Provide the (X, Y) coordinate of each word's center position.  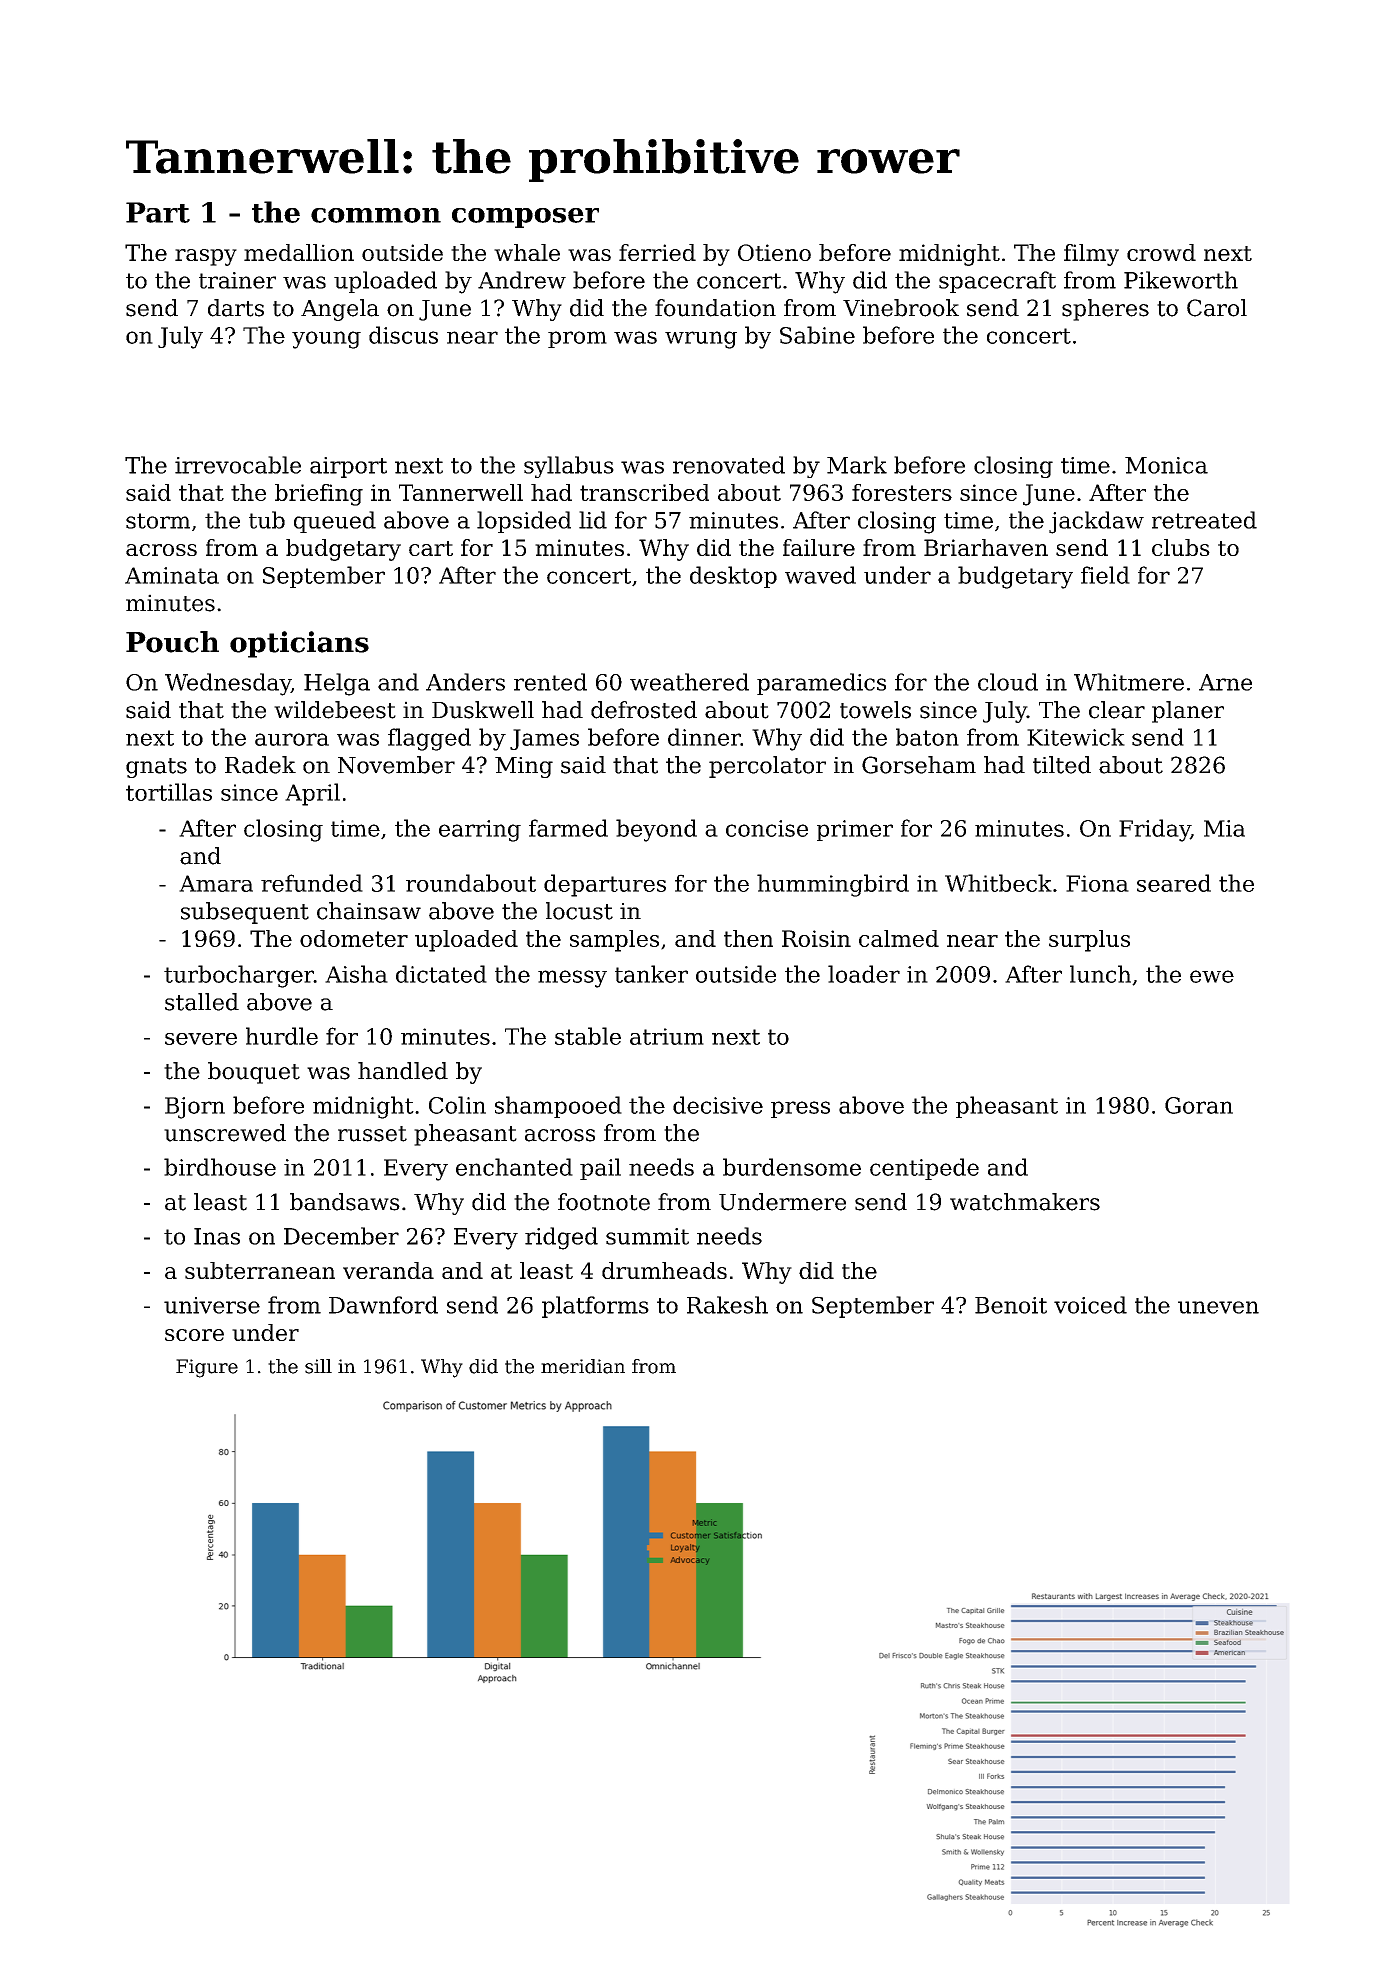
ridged (561, 1238)
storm (158, 521)
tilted (1062, 765)
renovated (729, 465)
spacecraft (997, 282)
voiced (1090, 1305)
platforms (595, 1307)
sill (318, 1366)
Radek (260, 765)
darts (236, 308)
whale (527, 252)
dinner (704, 737)
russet (372, 1134)
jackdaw (1096, 522)
